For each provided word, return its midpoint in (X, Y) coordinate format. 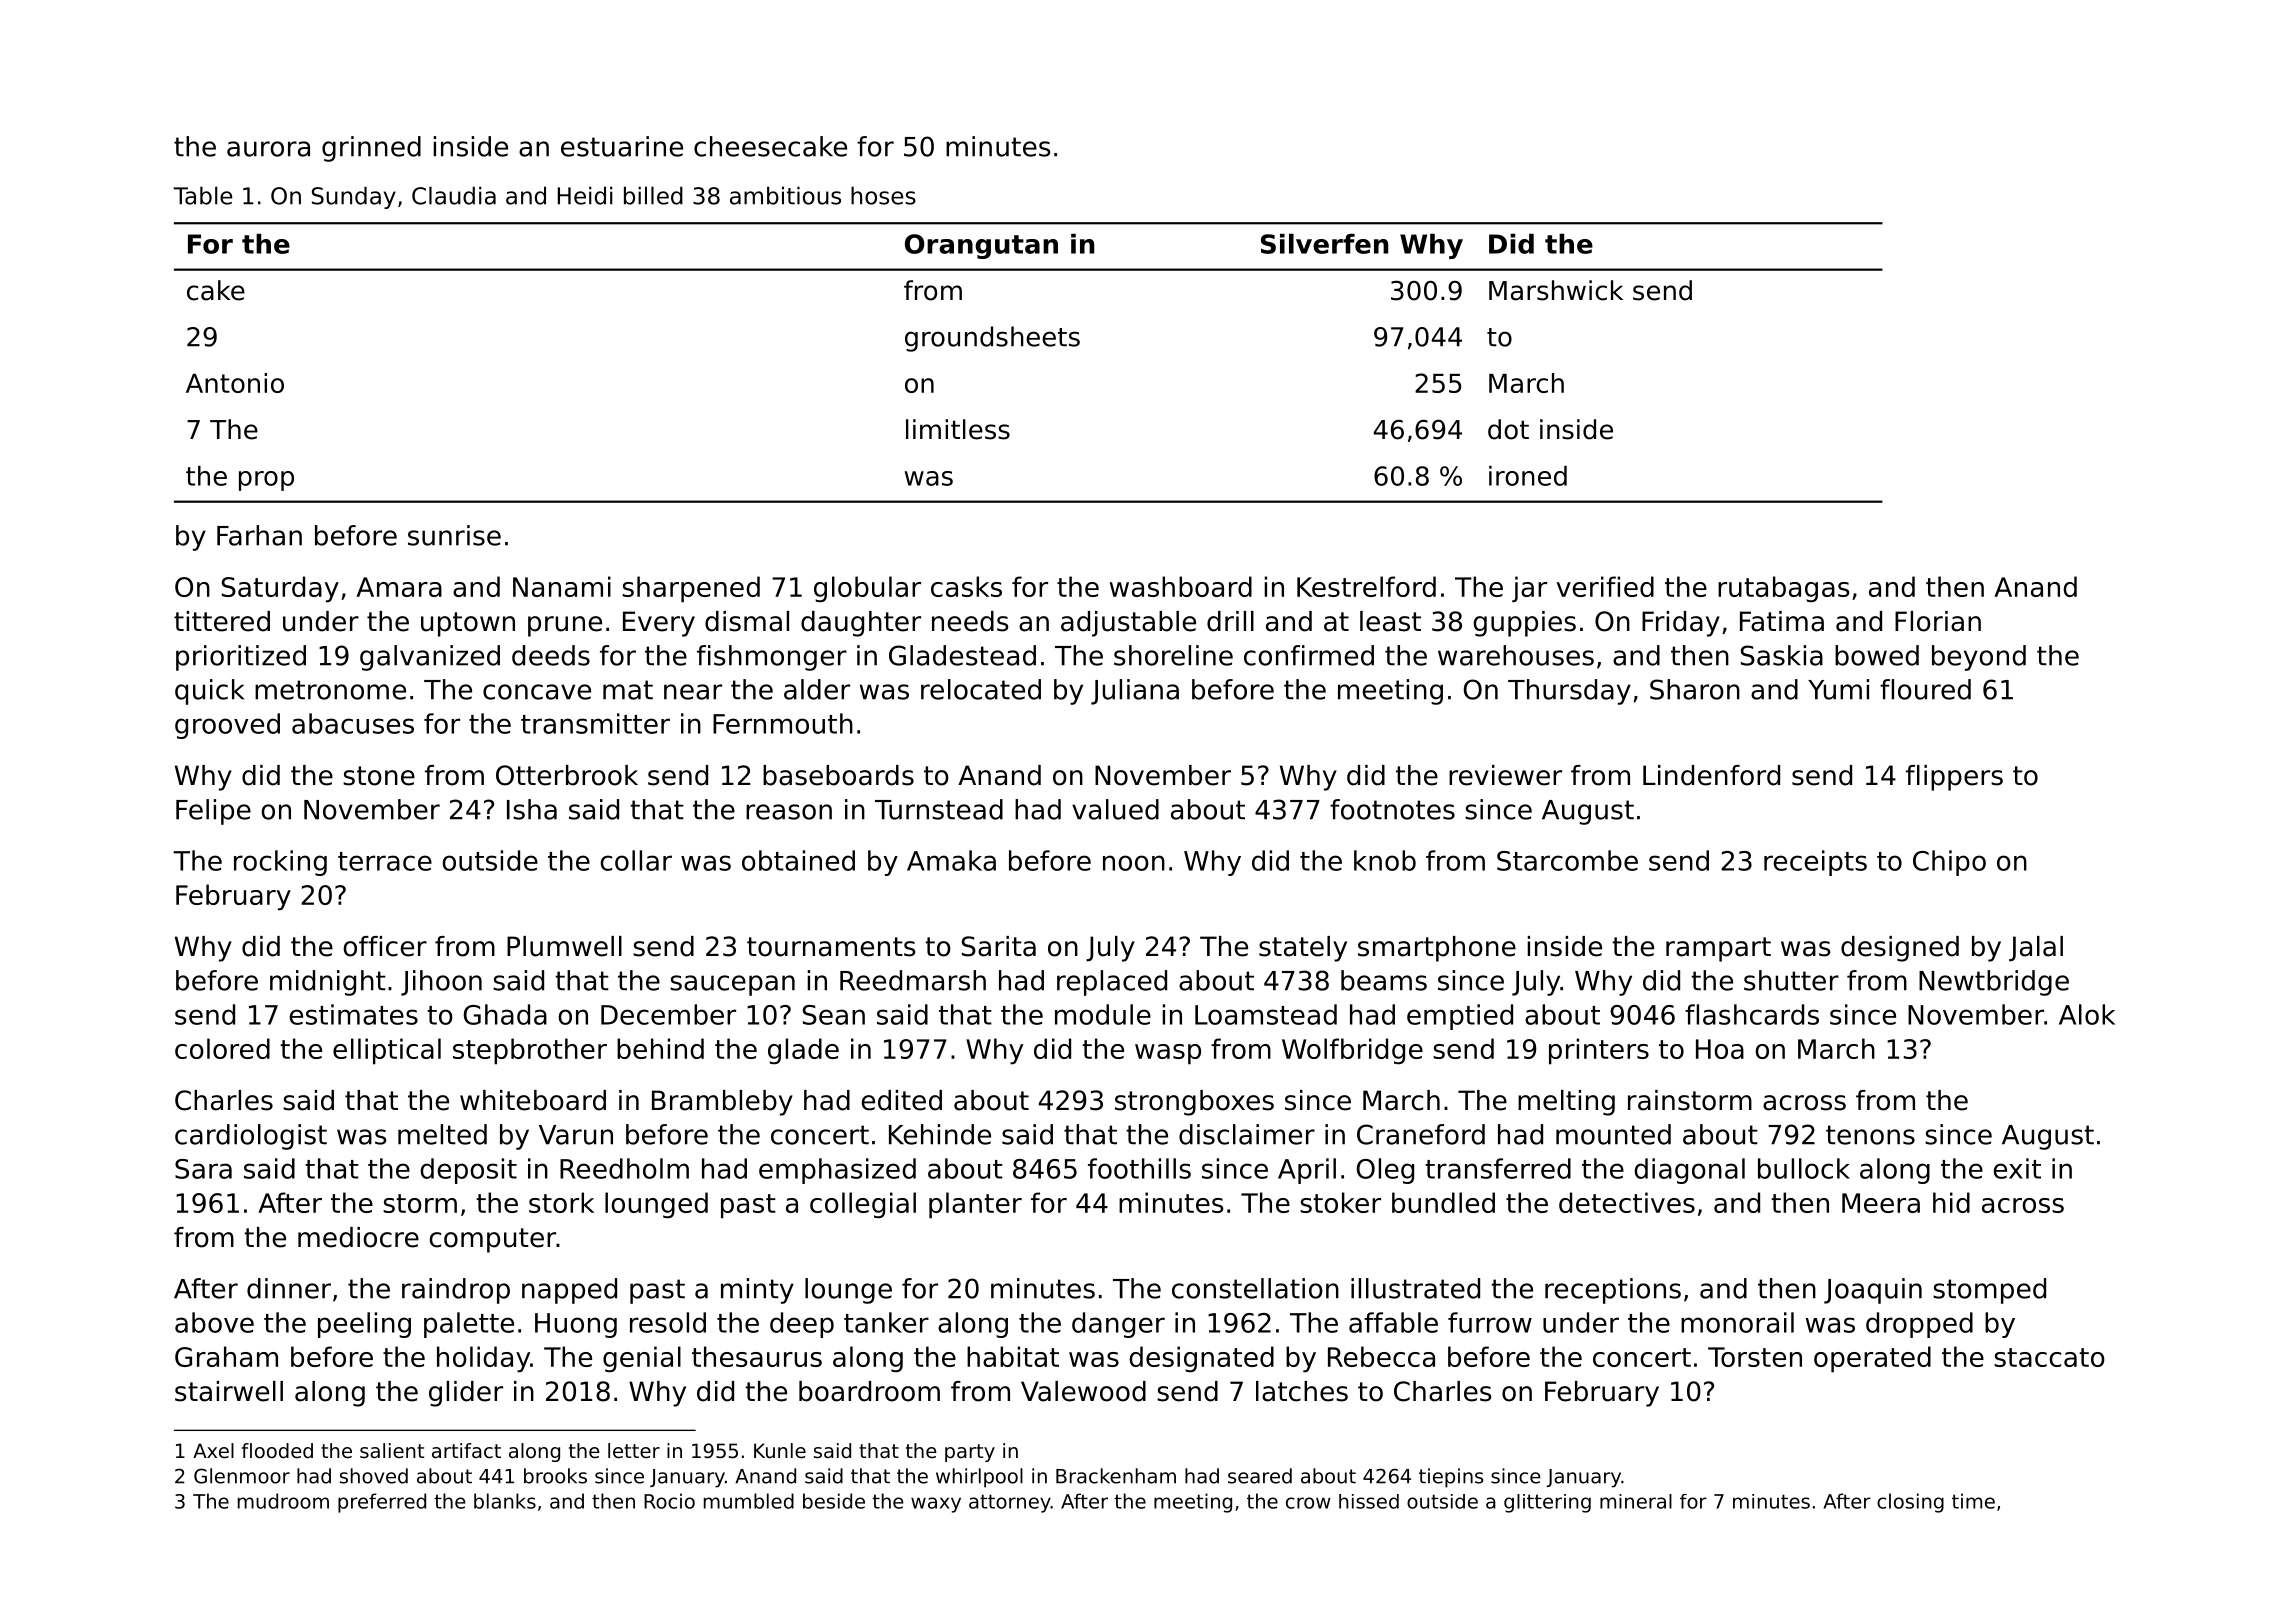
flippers (1954, 778)
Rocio (669, 1501)
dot (1508, 429)
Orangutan (981, 246)
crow (1308, 1503)
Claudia (454, 195)
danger (1118, 1325)
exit (2017, 1168)
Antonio (235, 383)
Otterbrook (567, 775)
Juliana (1135, 692)
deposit (468, 1171)
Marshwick (1556, 290)
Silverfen (1324, 244)
